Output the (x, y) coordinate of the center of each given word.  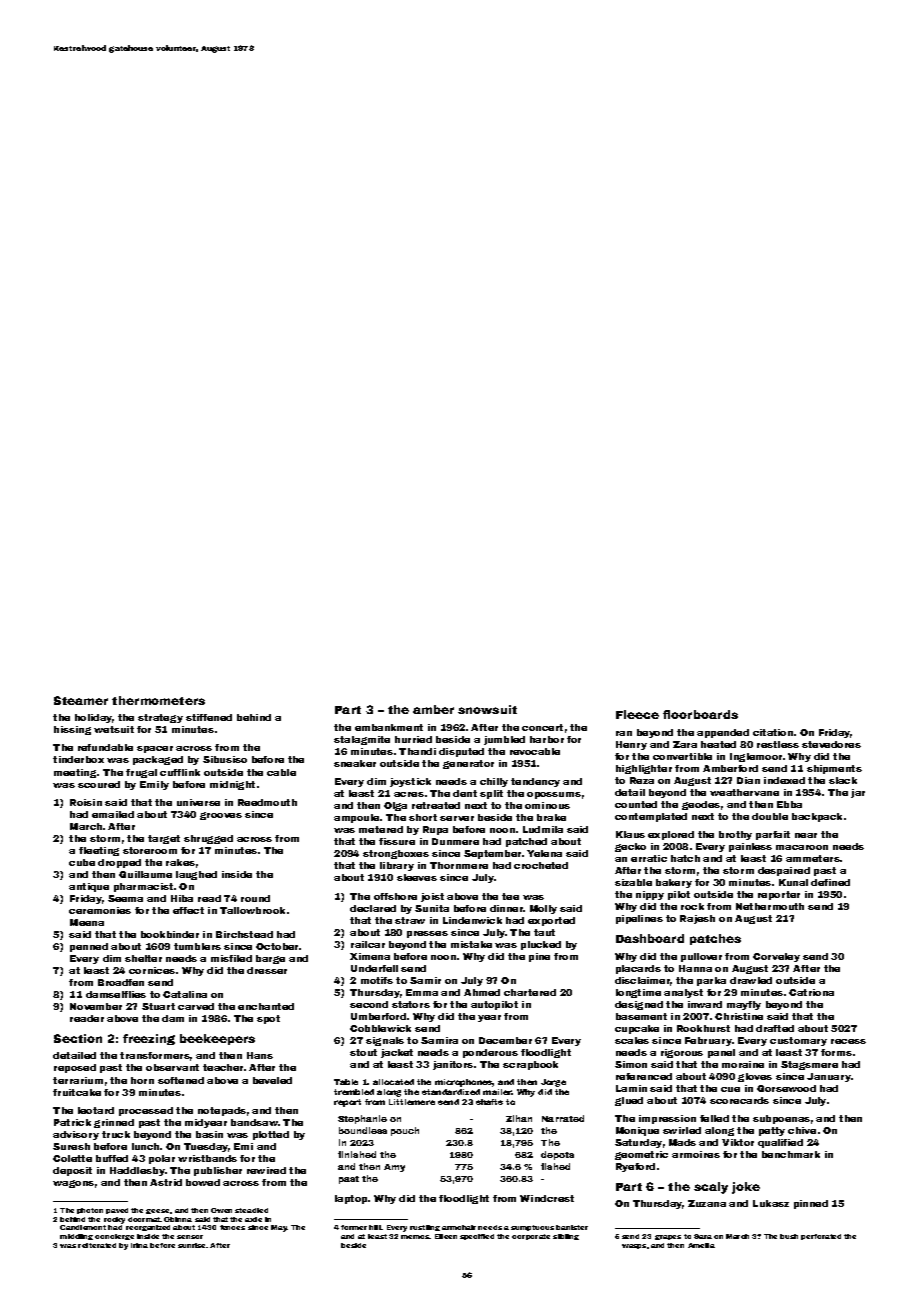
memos (415, 1237)
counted (636, 804)
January (828, 1077)
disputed (461, 752)
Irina (139, 1245)
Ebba (789, 804)
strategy (160, 718)
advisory (76, 1135)
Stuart (158, 1006)
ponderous (490, 1053)
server (457, 818)
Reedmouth (267, 802)
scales (632, 1040)
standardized (451, 1092)
